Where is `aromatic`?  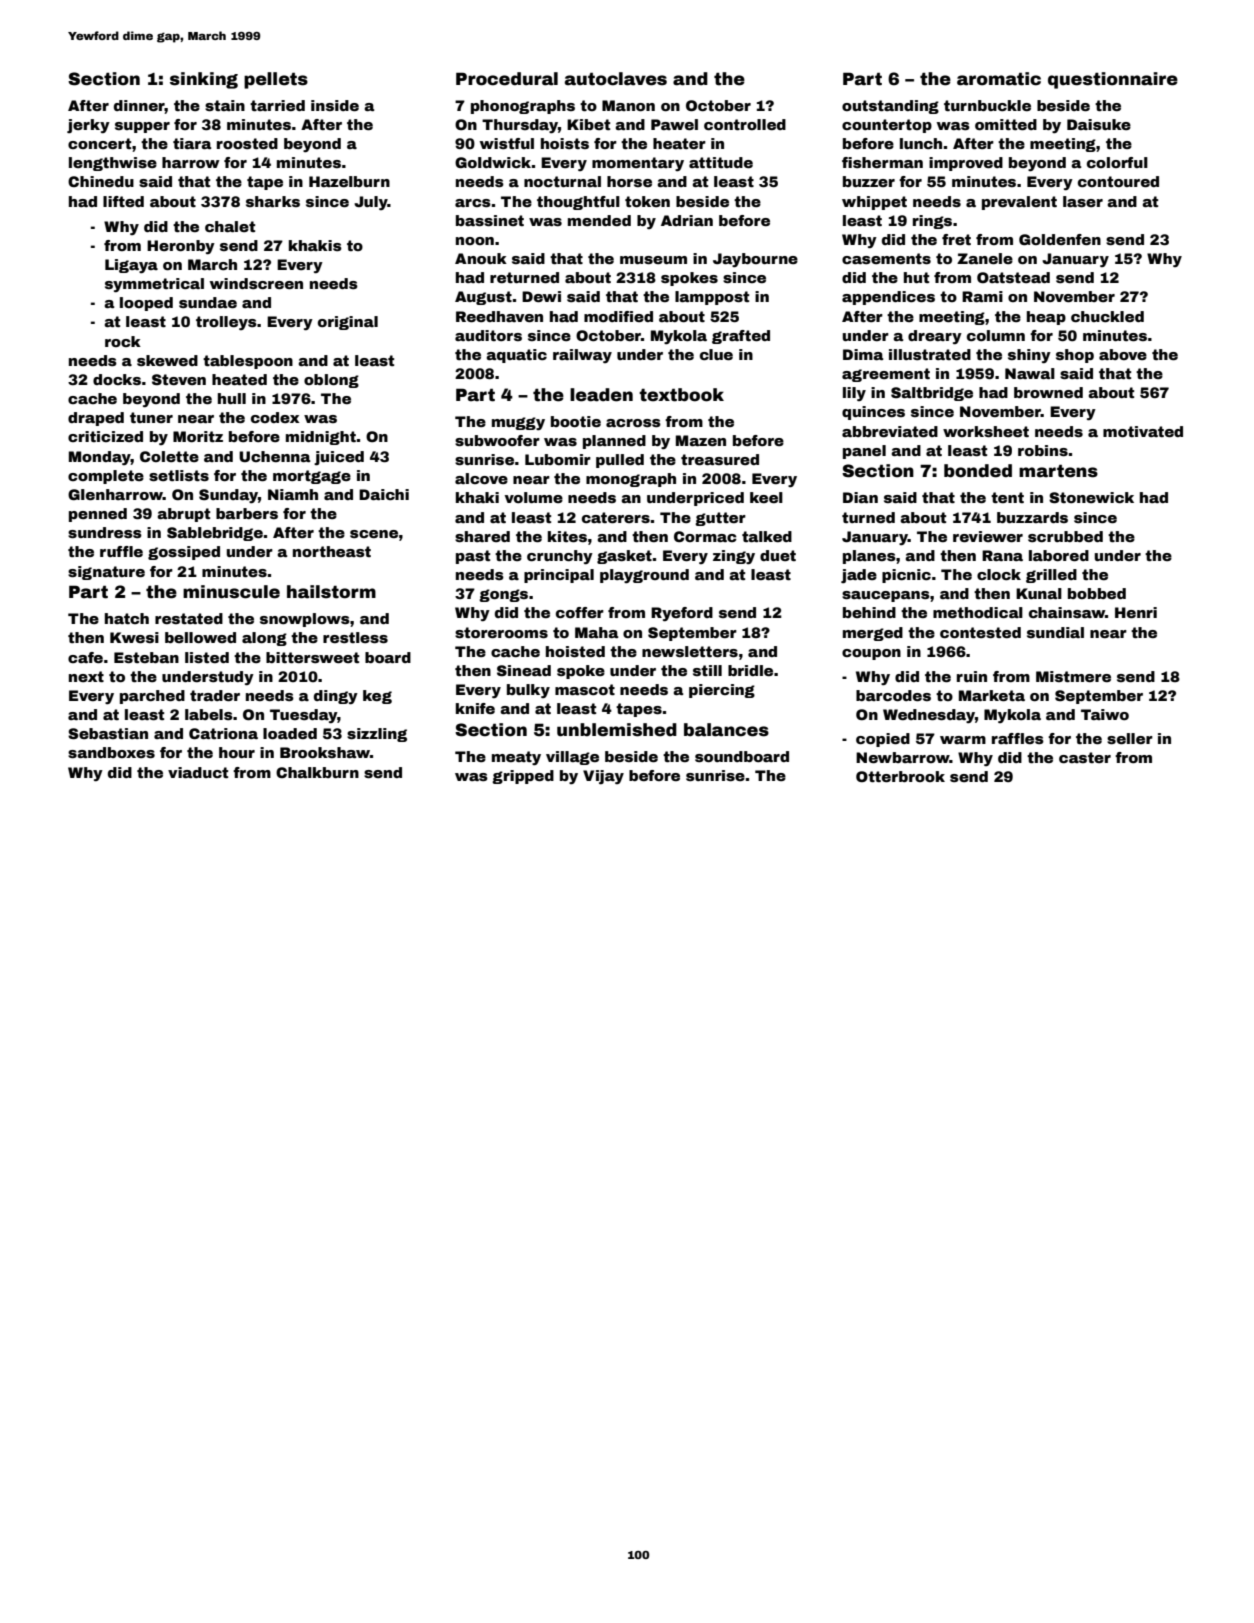 aromatic is located at coordinates (999, 79).
